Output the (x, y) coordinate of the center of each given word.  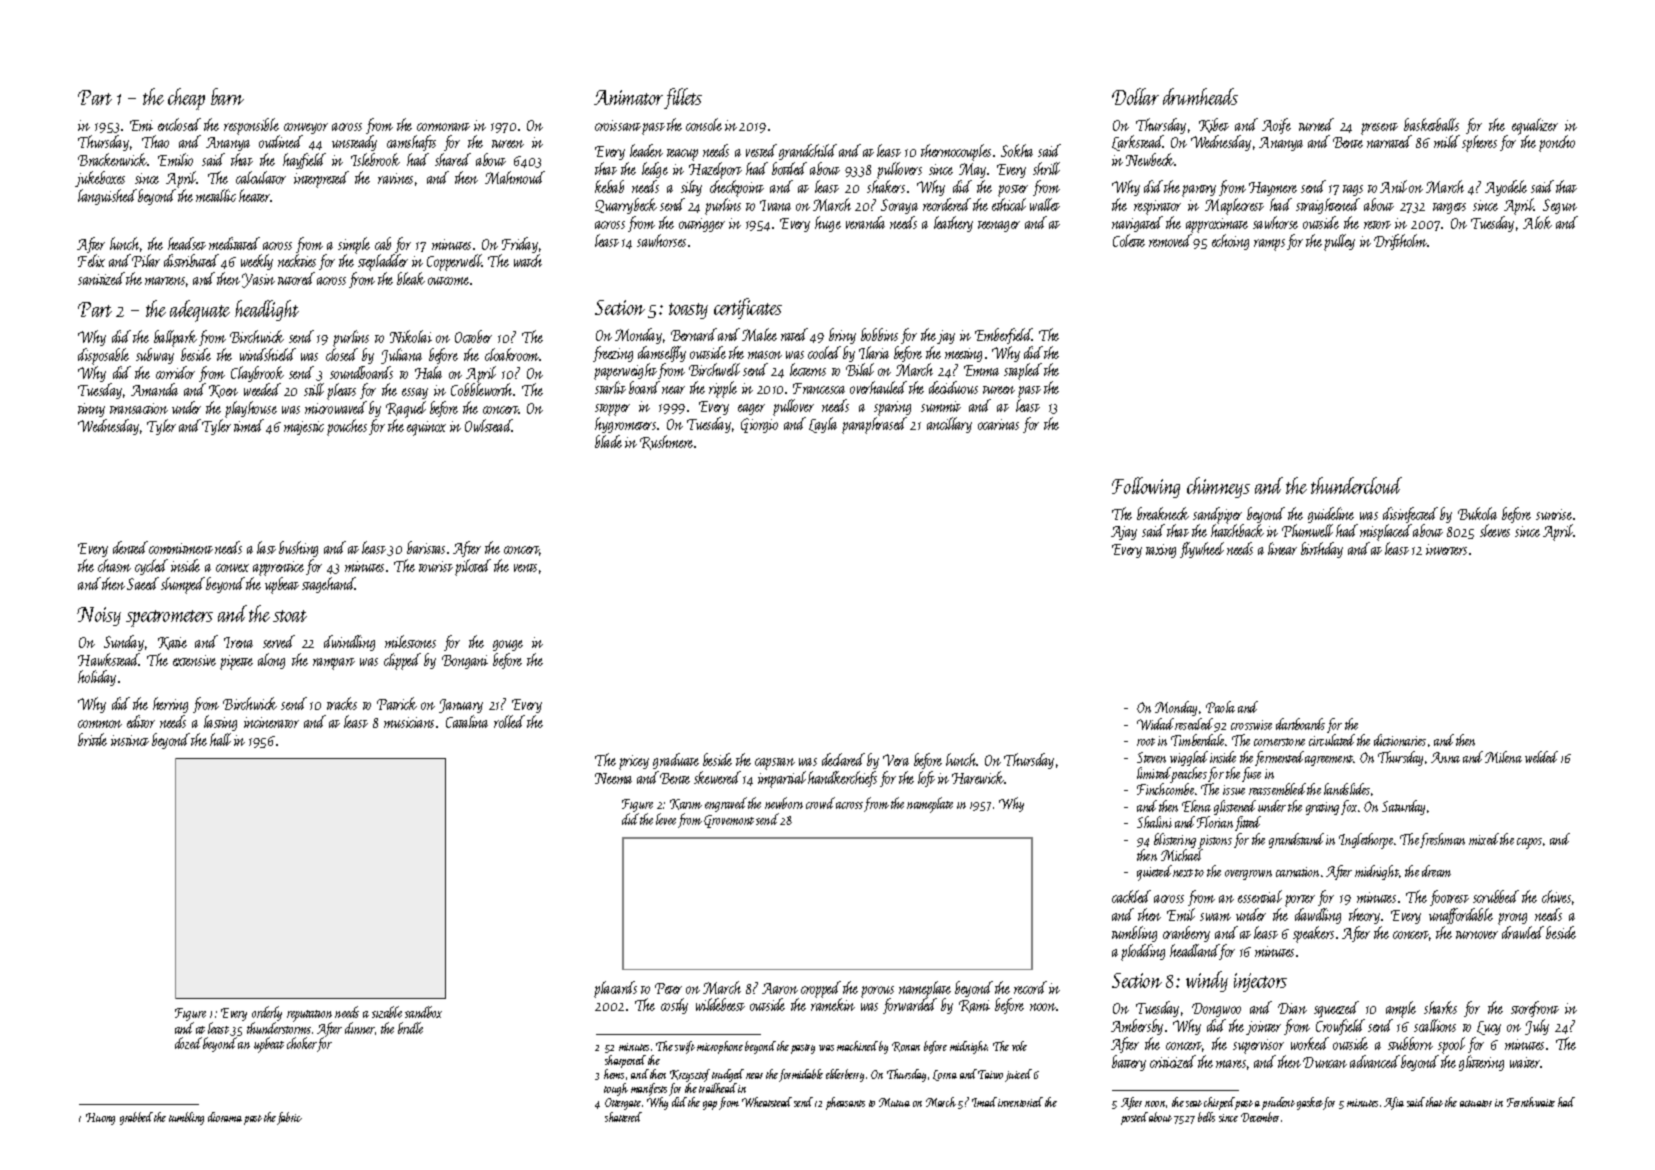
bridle (410, 1028)
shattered (623, 1117)
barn (227, 96)
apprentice (278, 568)
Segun (1560, 206)
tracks (342, 703)
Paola (1220, 707)
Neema (613, 778)
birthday (1322, 550)
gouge (508, 645)
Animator (628, 97)
